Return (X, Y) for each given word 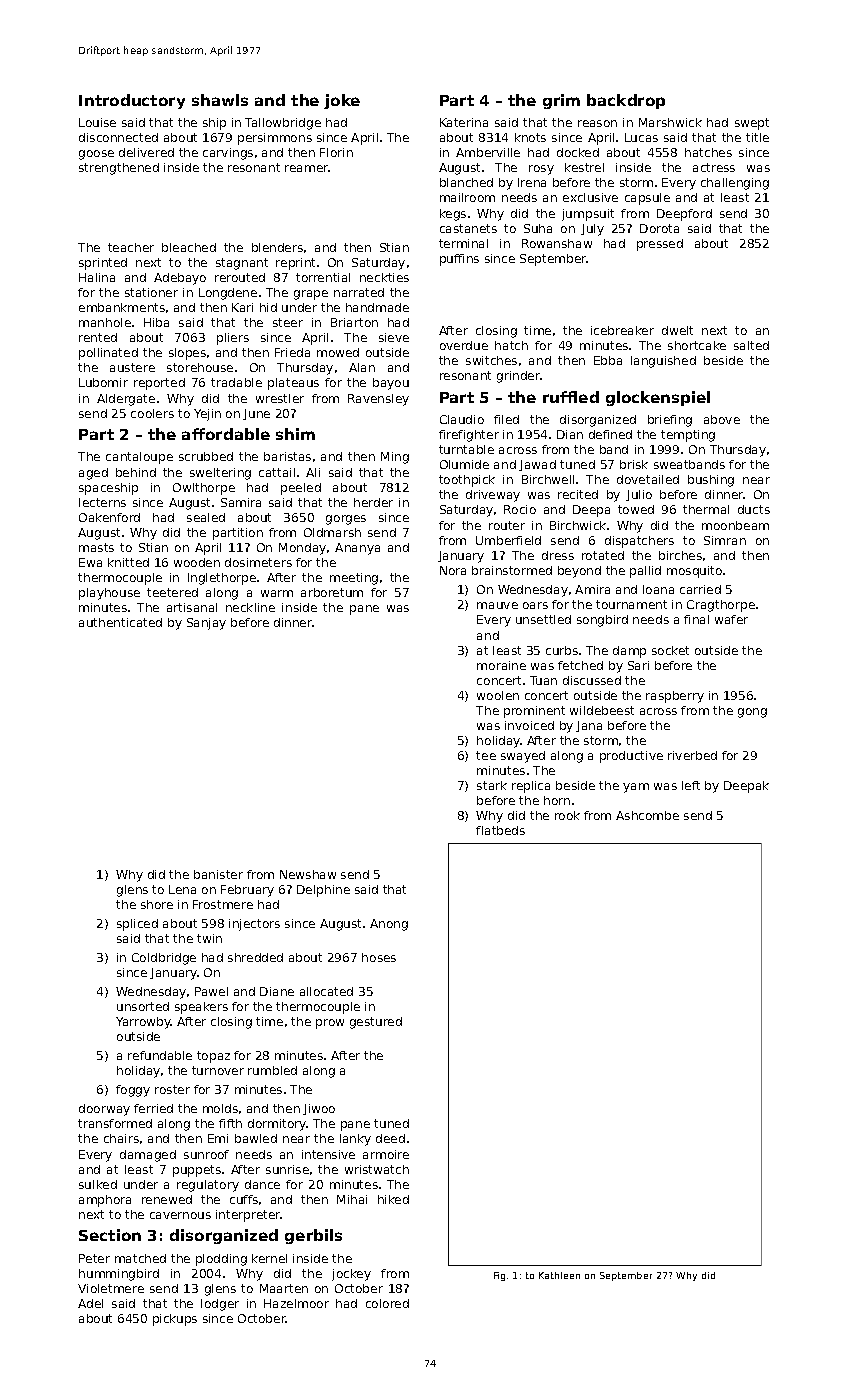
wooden (197, 562)
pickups (175, 1320)
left (691, 785)
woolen (498, 695)
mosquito (694, 572)
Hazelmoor (296, 1303)
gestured (376, 1023)
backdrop (626, 101)
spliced (137, 925)
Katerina (464, 122)
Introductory (132, 101)
